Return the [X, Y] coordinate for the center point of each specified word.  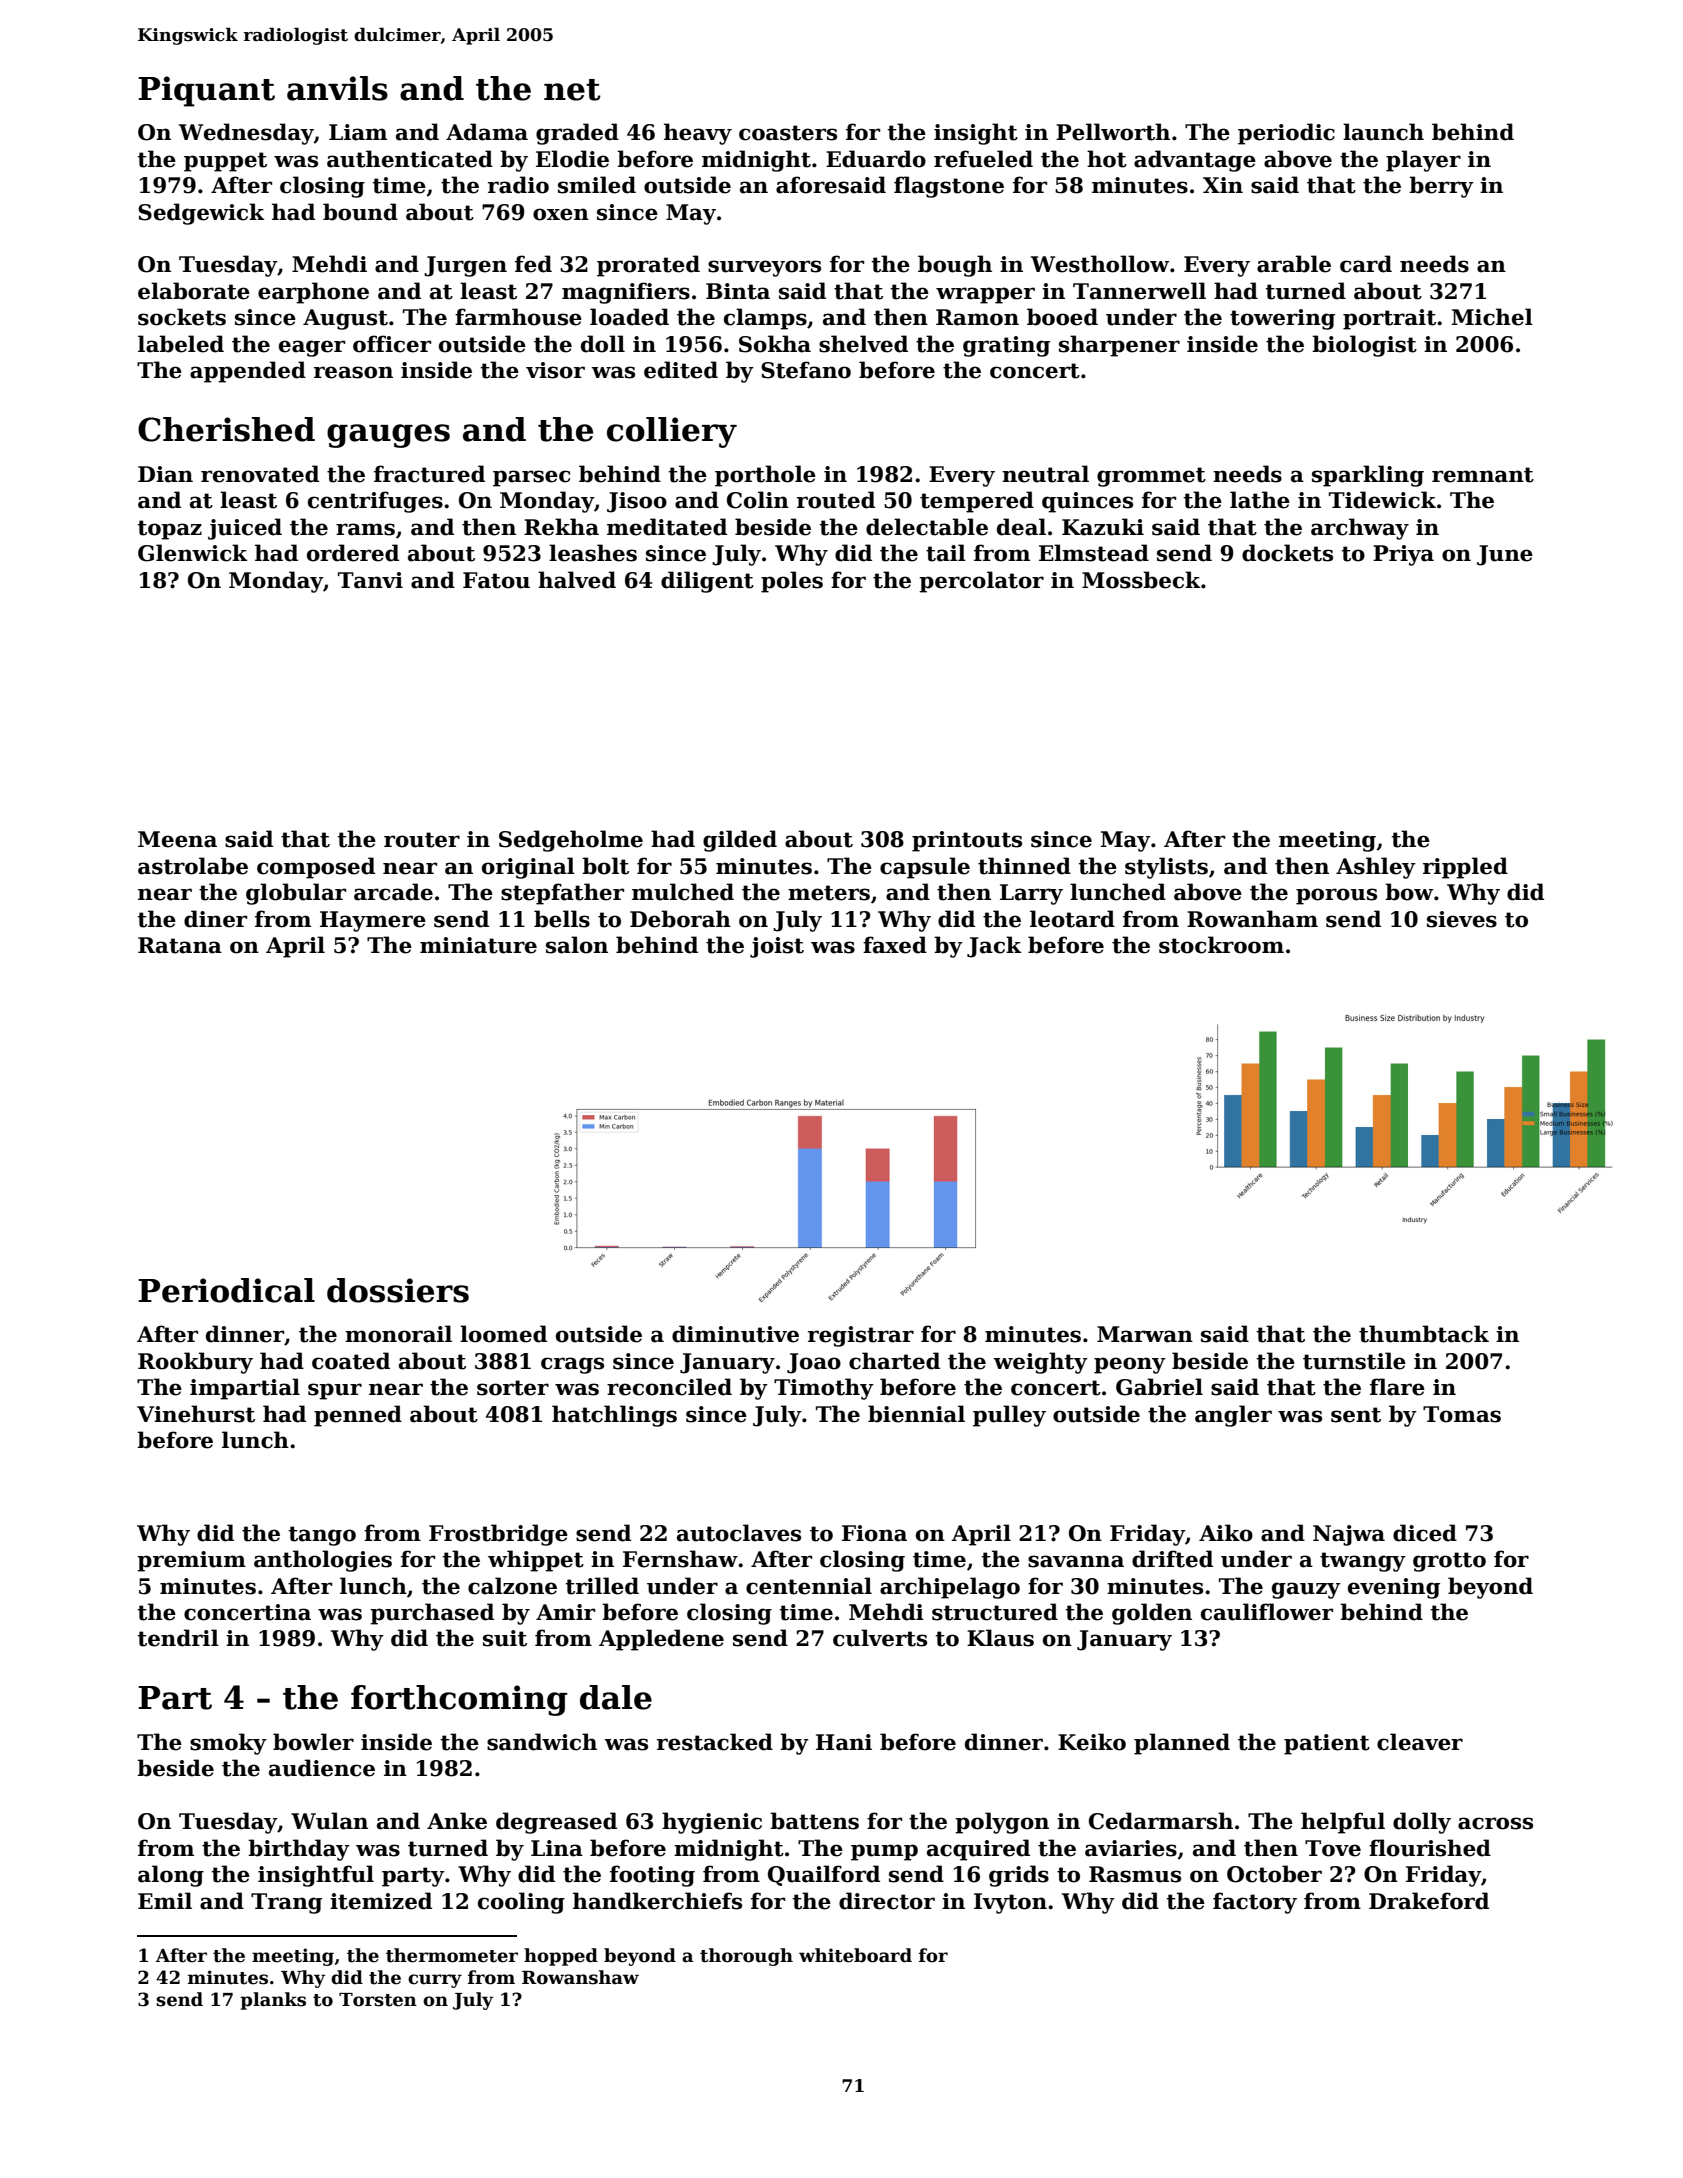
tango [322, 1536]
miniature [478, 945]
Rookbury [195, 1363]
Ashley [1376, 868]
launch [1383, 132]
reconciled [669, 1387]
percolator [981, 582]
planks [273, 2001]
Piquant [206, 91]
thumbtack [1424, 1334]
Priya [1403, 555]
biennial [916, 1414]
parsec [531, 478]
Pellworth [1113, 132]
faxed [895, 945]
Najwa [1349, 1535]
